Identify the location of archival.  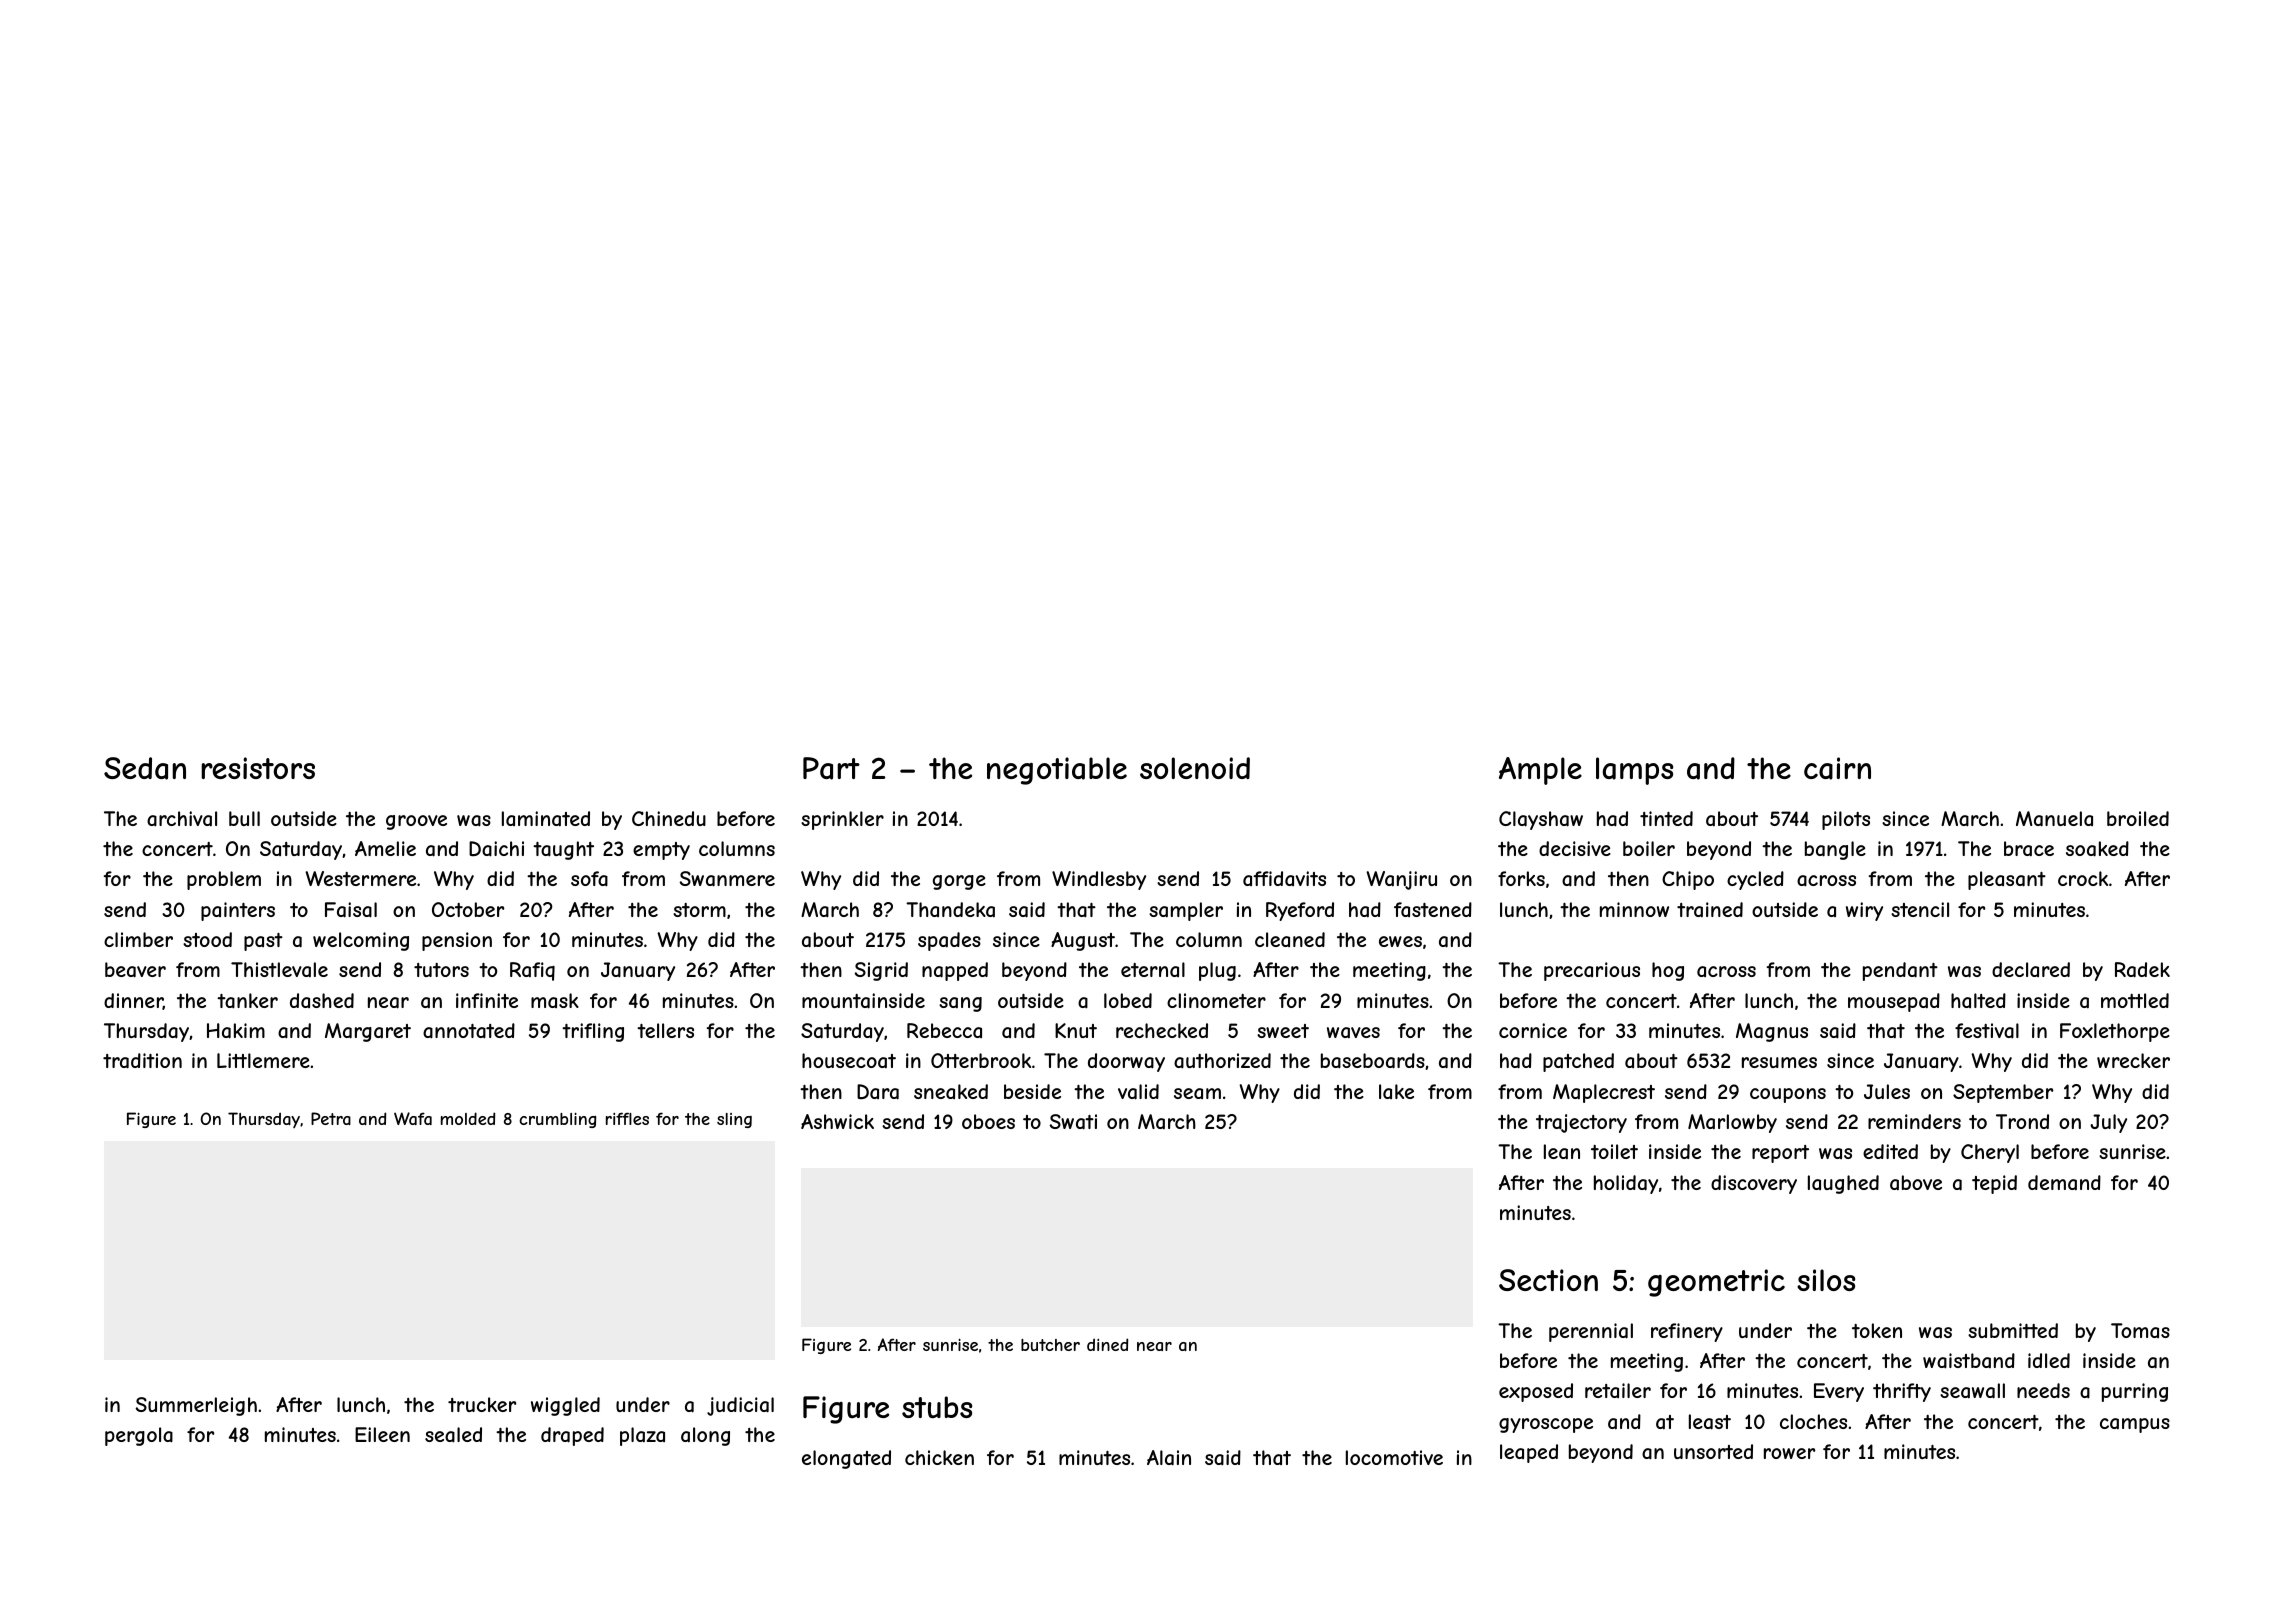
(182, 819).
